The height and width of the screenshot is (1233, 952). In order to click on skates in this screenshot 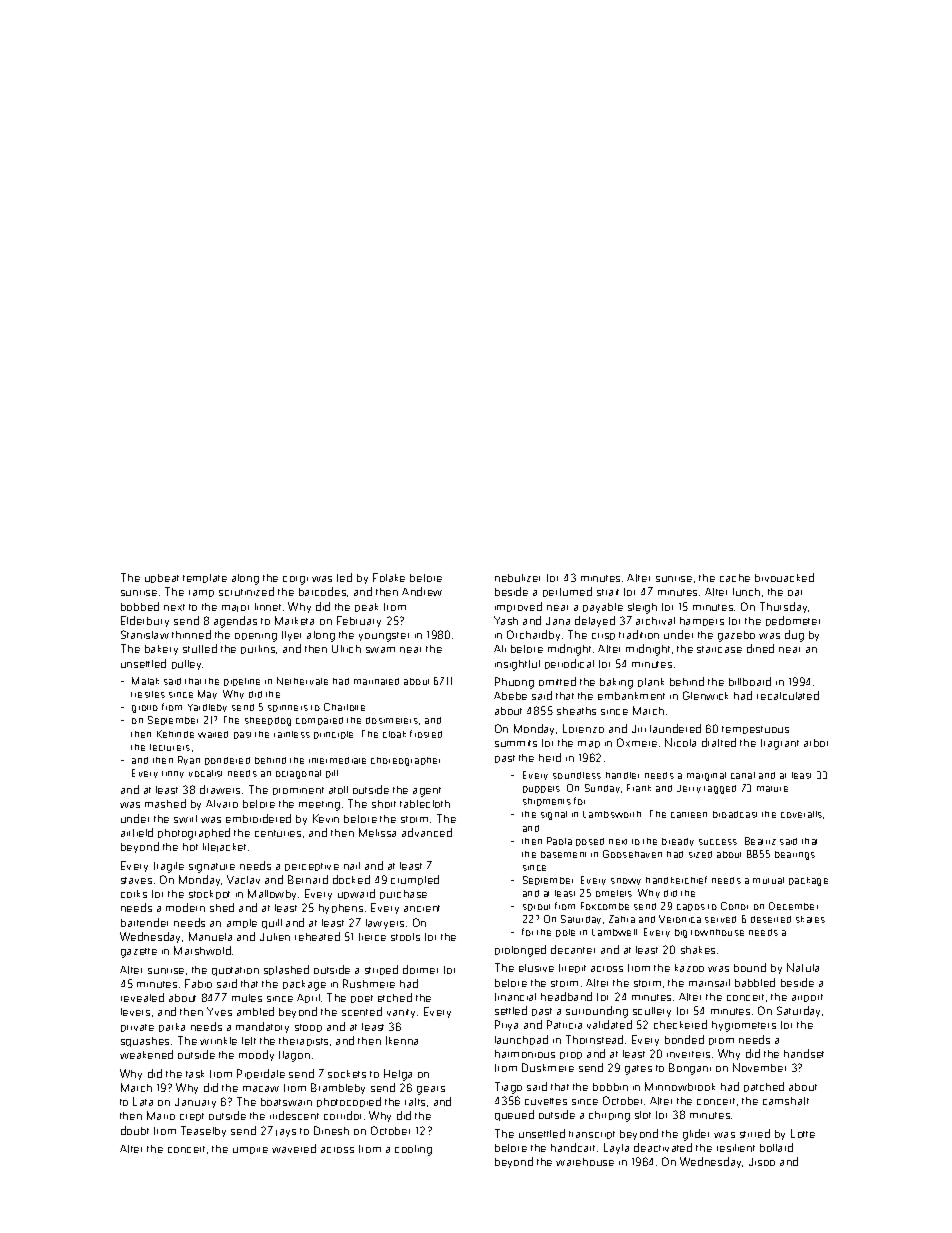, I will do `click(810, 919)`.
